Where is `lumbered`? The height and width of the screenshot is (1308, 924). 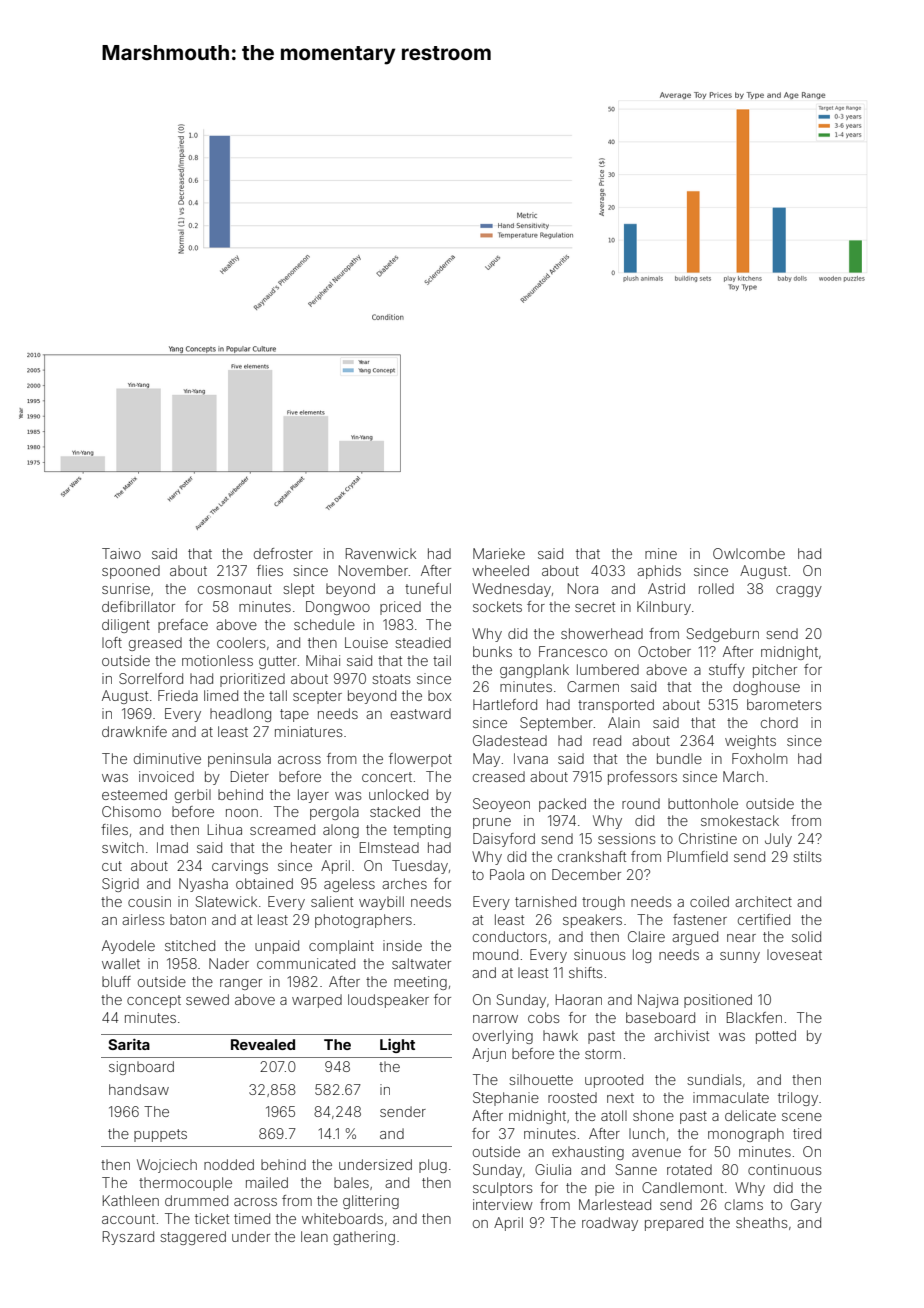 lumbered is located at coordinates (608, 669).
